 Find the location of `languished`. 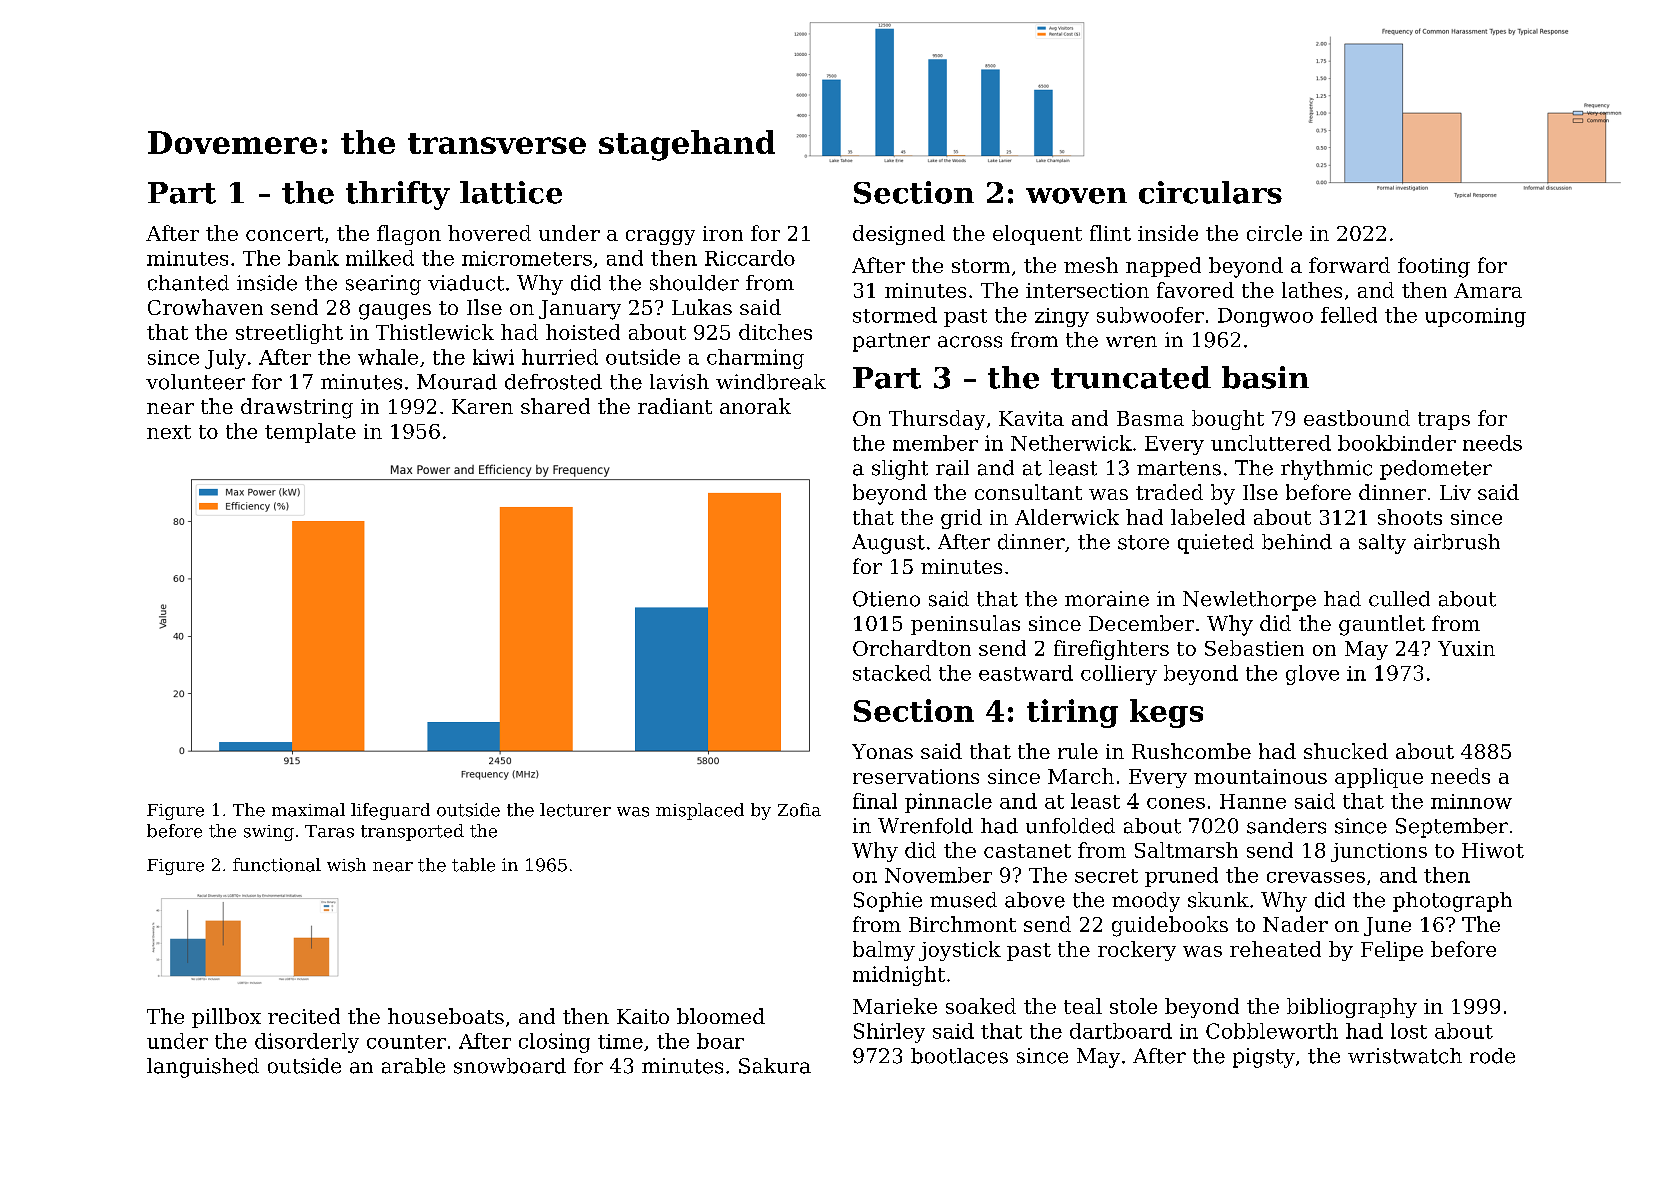

languished is located at coordinates (203, 1068).
